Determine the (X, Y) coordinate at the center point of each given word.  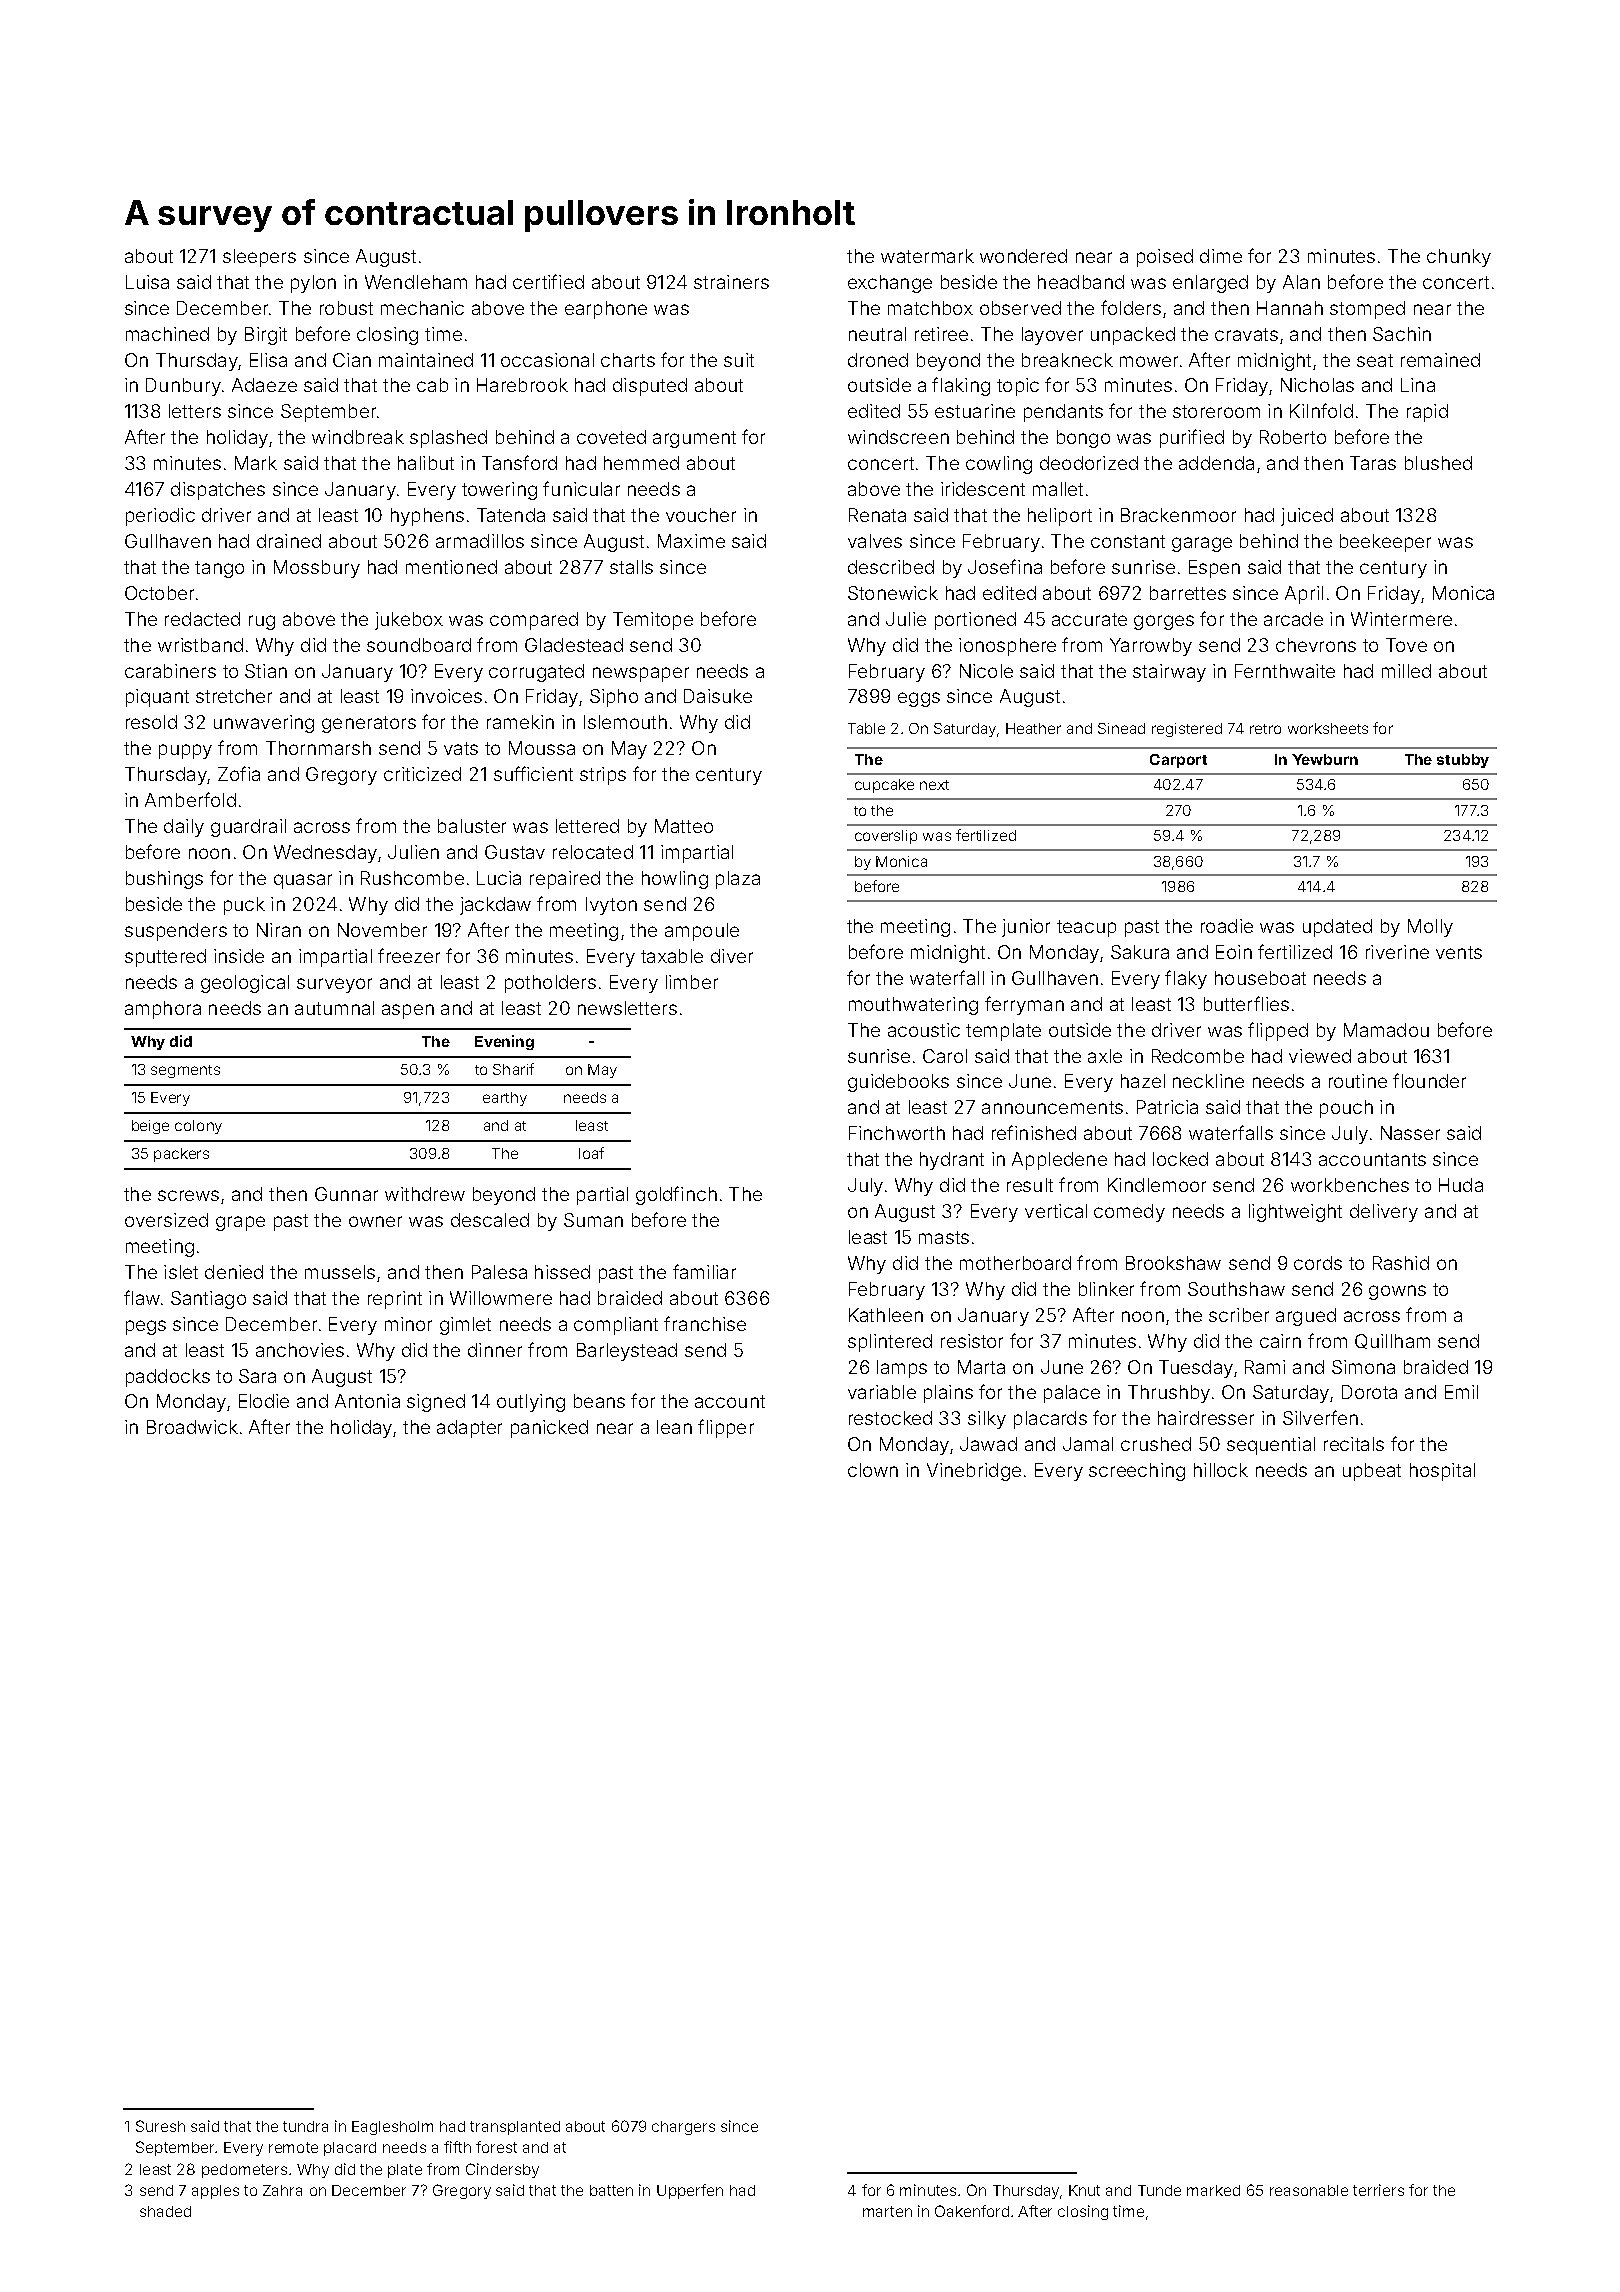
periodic (160, 517)
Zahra (282, 2190)
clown (873, 1470)
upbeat (1372, 1472)
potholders (550, 984)
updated (1337, 928)
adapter (469, 1429)
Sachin (1402, 334)
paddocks (168, 1378)
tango (219, 569)
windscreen (898, 437)
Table (866, 728)
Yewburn (1325, 759)
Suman (593, 1220)
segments (185, 1071)
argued (1306, 1317)
